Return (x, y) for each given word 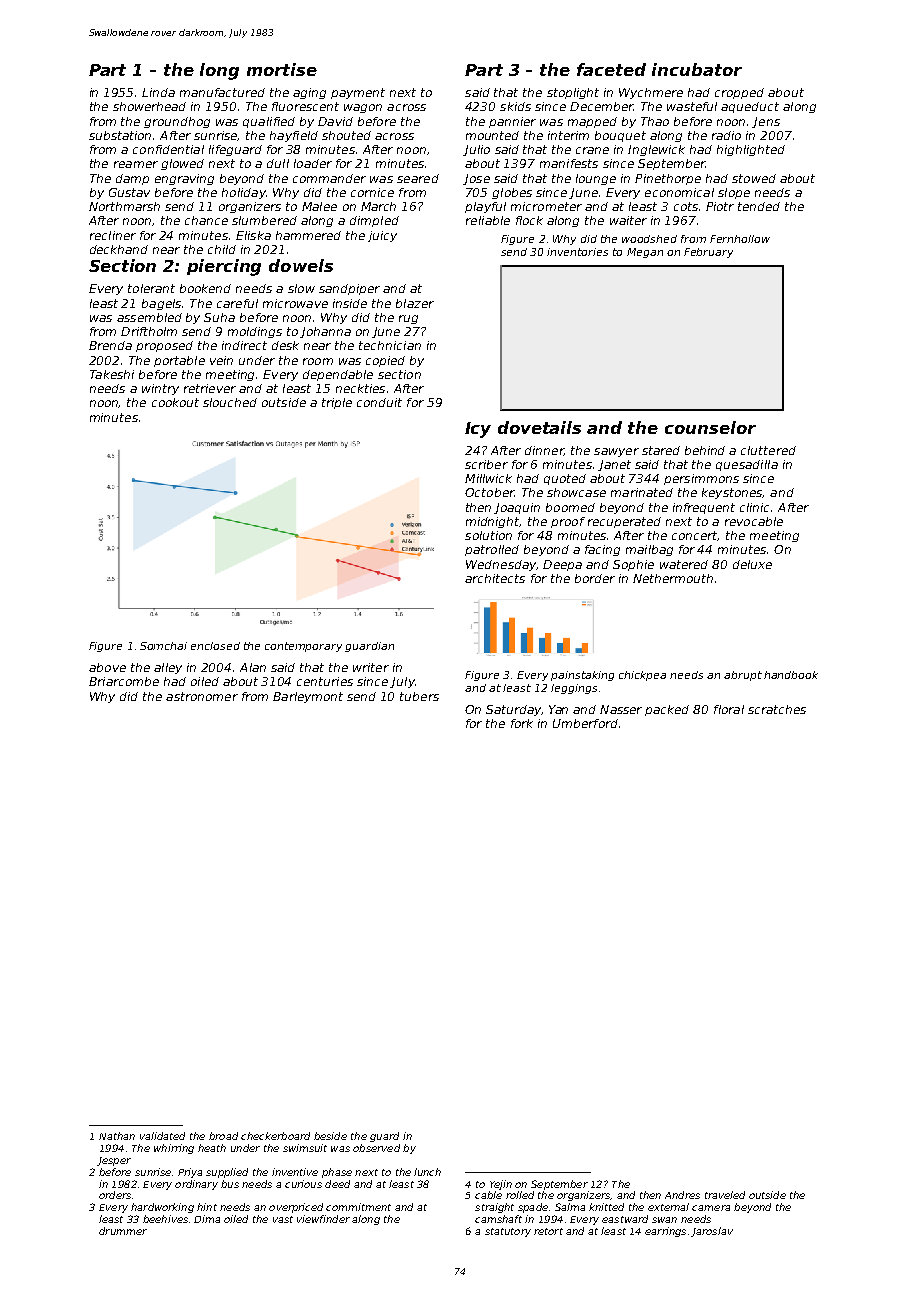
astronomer (202, 696)
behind (705, 450)
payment (358, 93)
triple (337, 403)
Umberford (585, 723)
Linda (158, 92)
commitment (358, 1207)
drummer (123, 1231)
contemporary (303, 647)
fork (522, 723)
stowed (754, 178)
